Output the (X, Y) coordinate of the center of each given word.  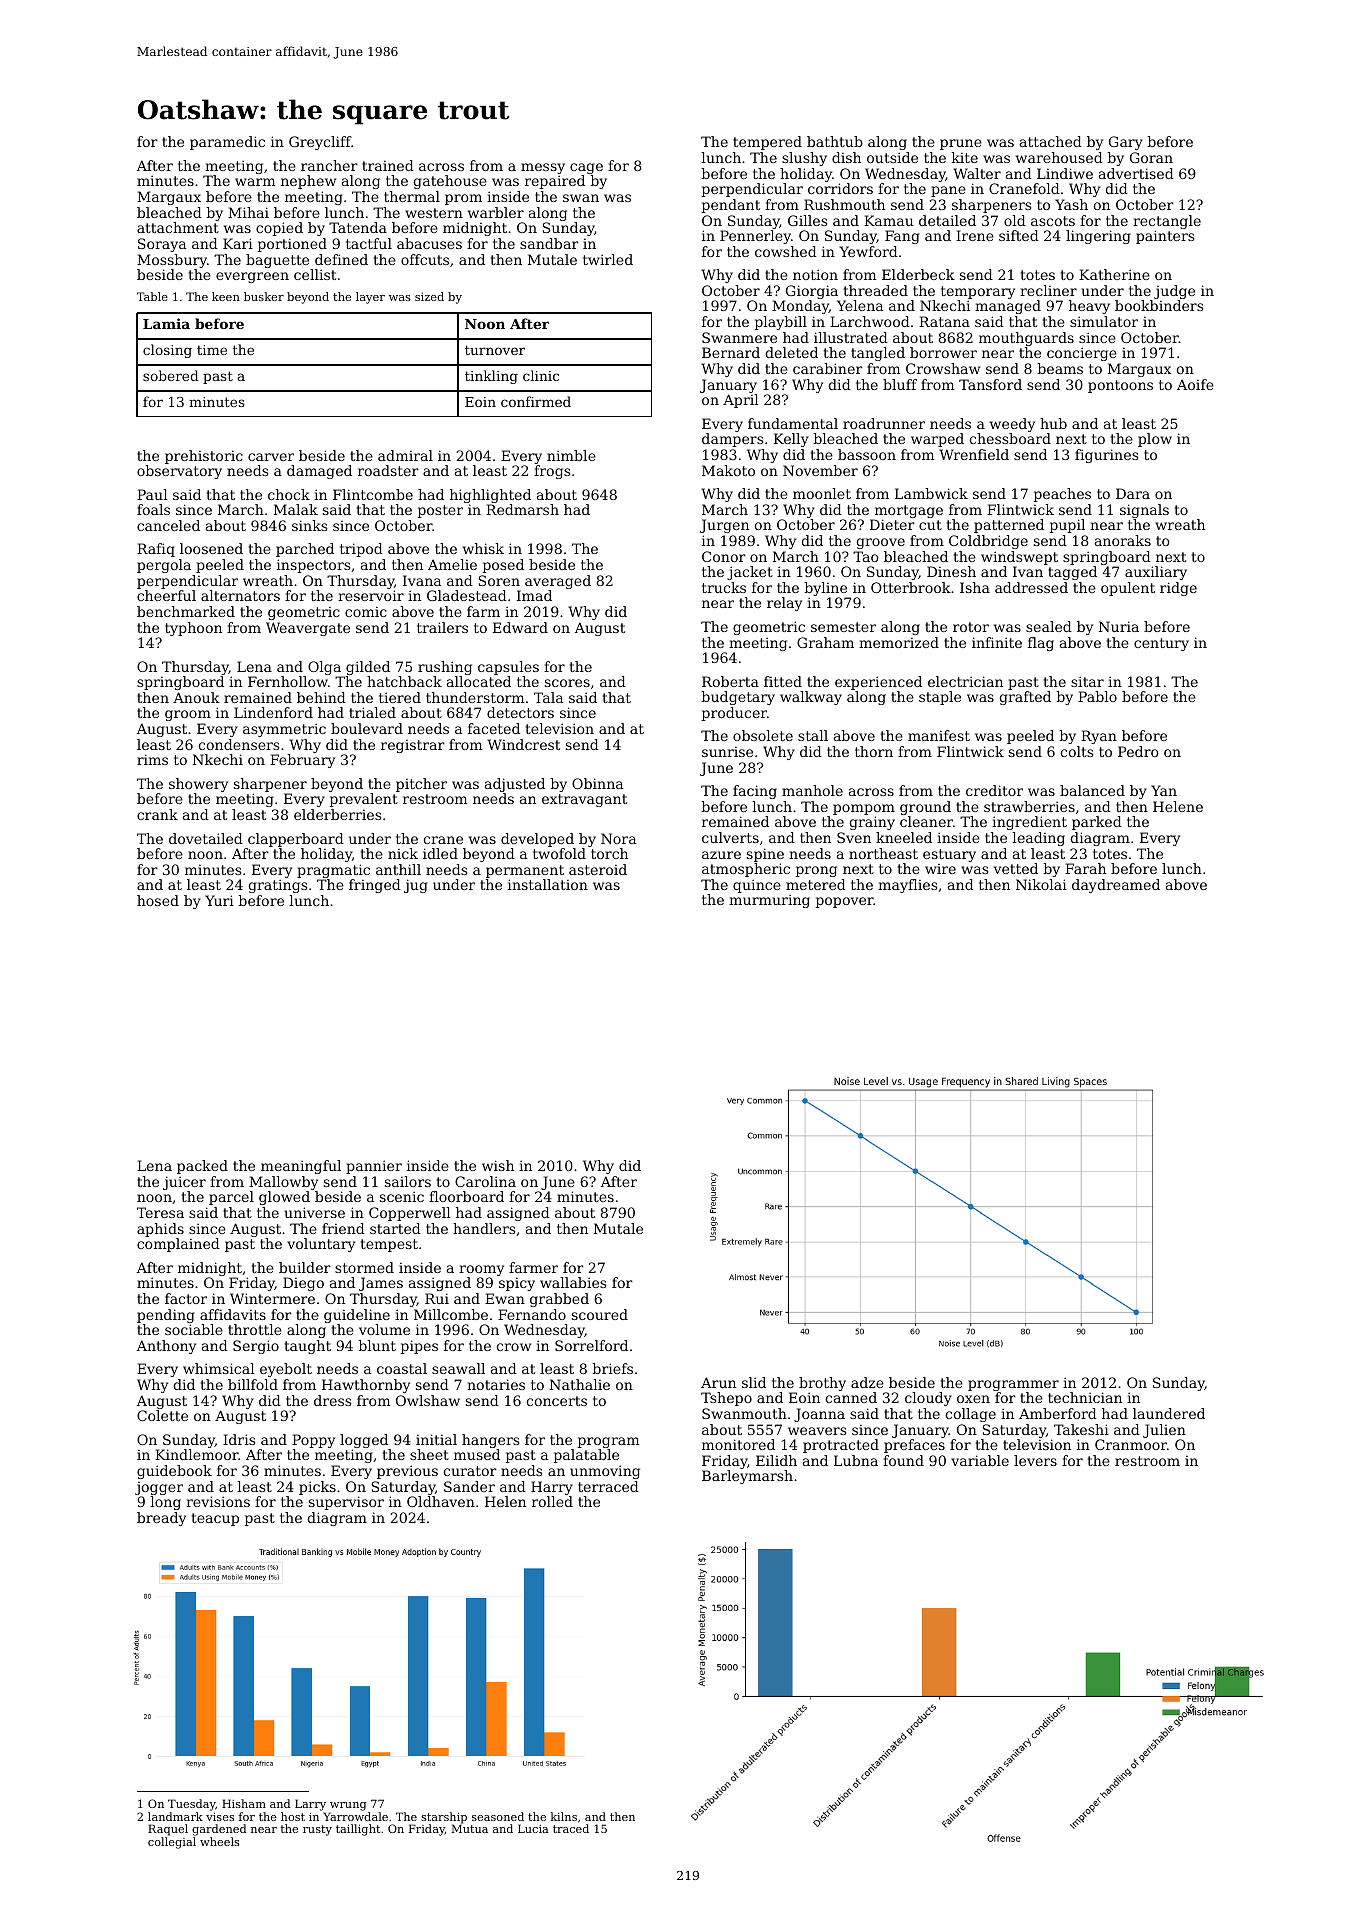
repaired (555, 182)
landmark (175, 1816)
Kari (238, 243)
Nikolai (1041, 884)
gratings (278, 886)
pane (948, 191)
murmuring (769, 901)
